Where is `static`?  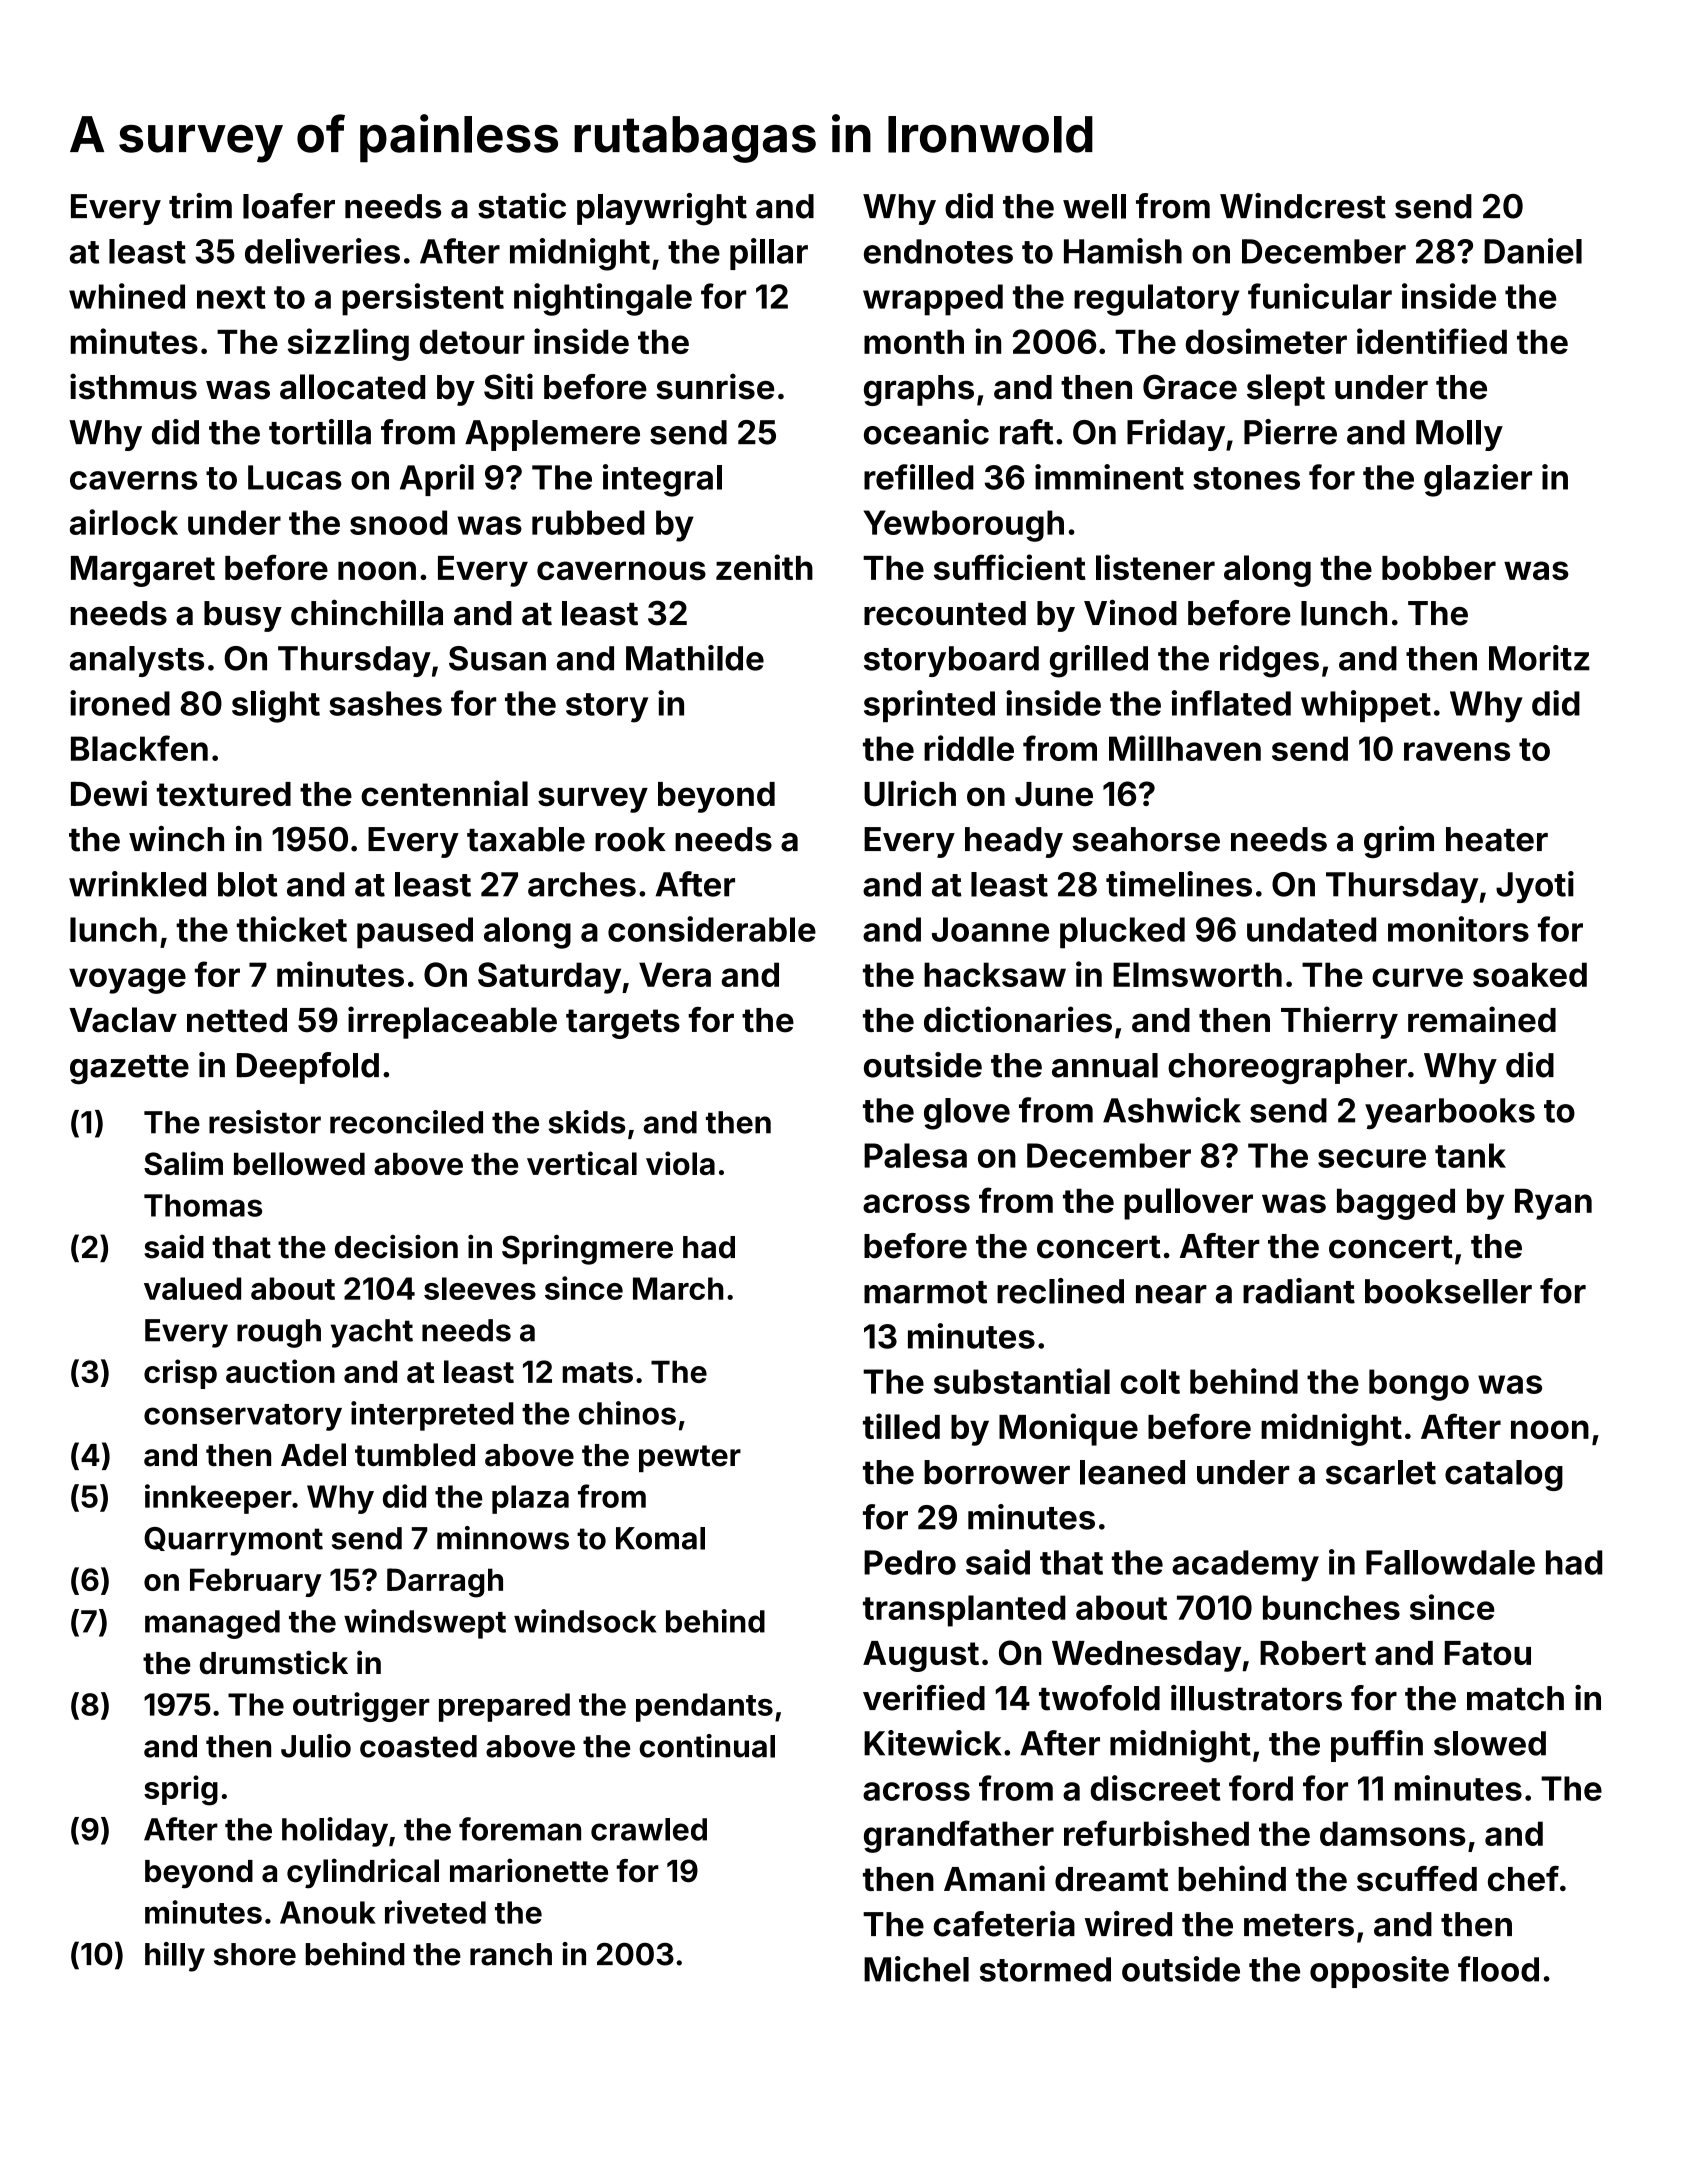
static is located at coordinates (522, 206).
